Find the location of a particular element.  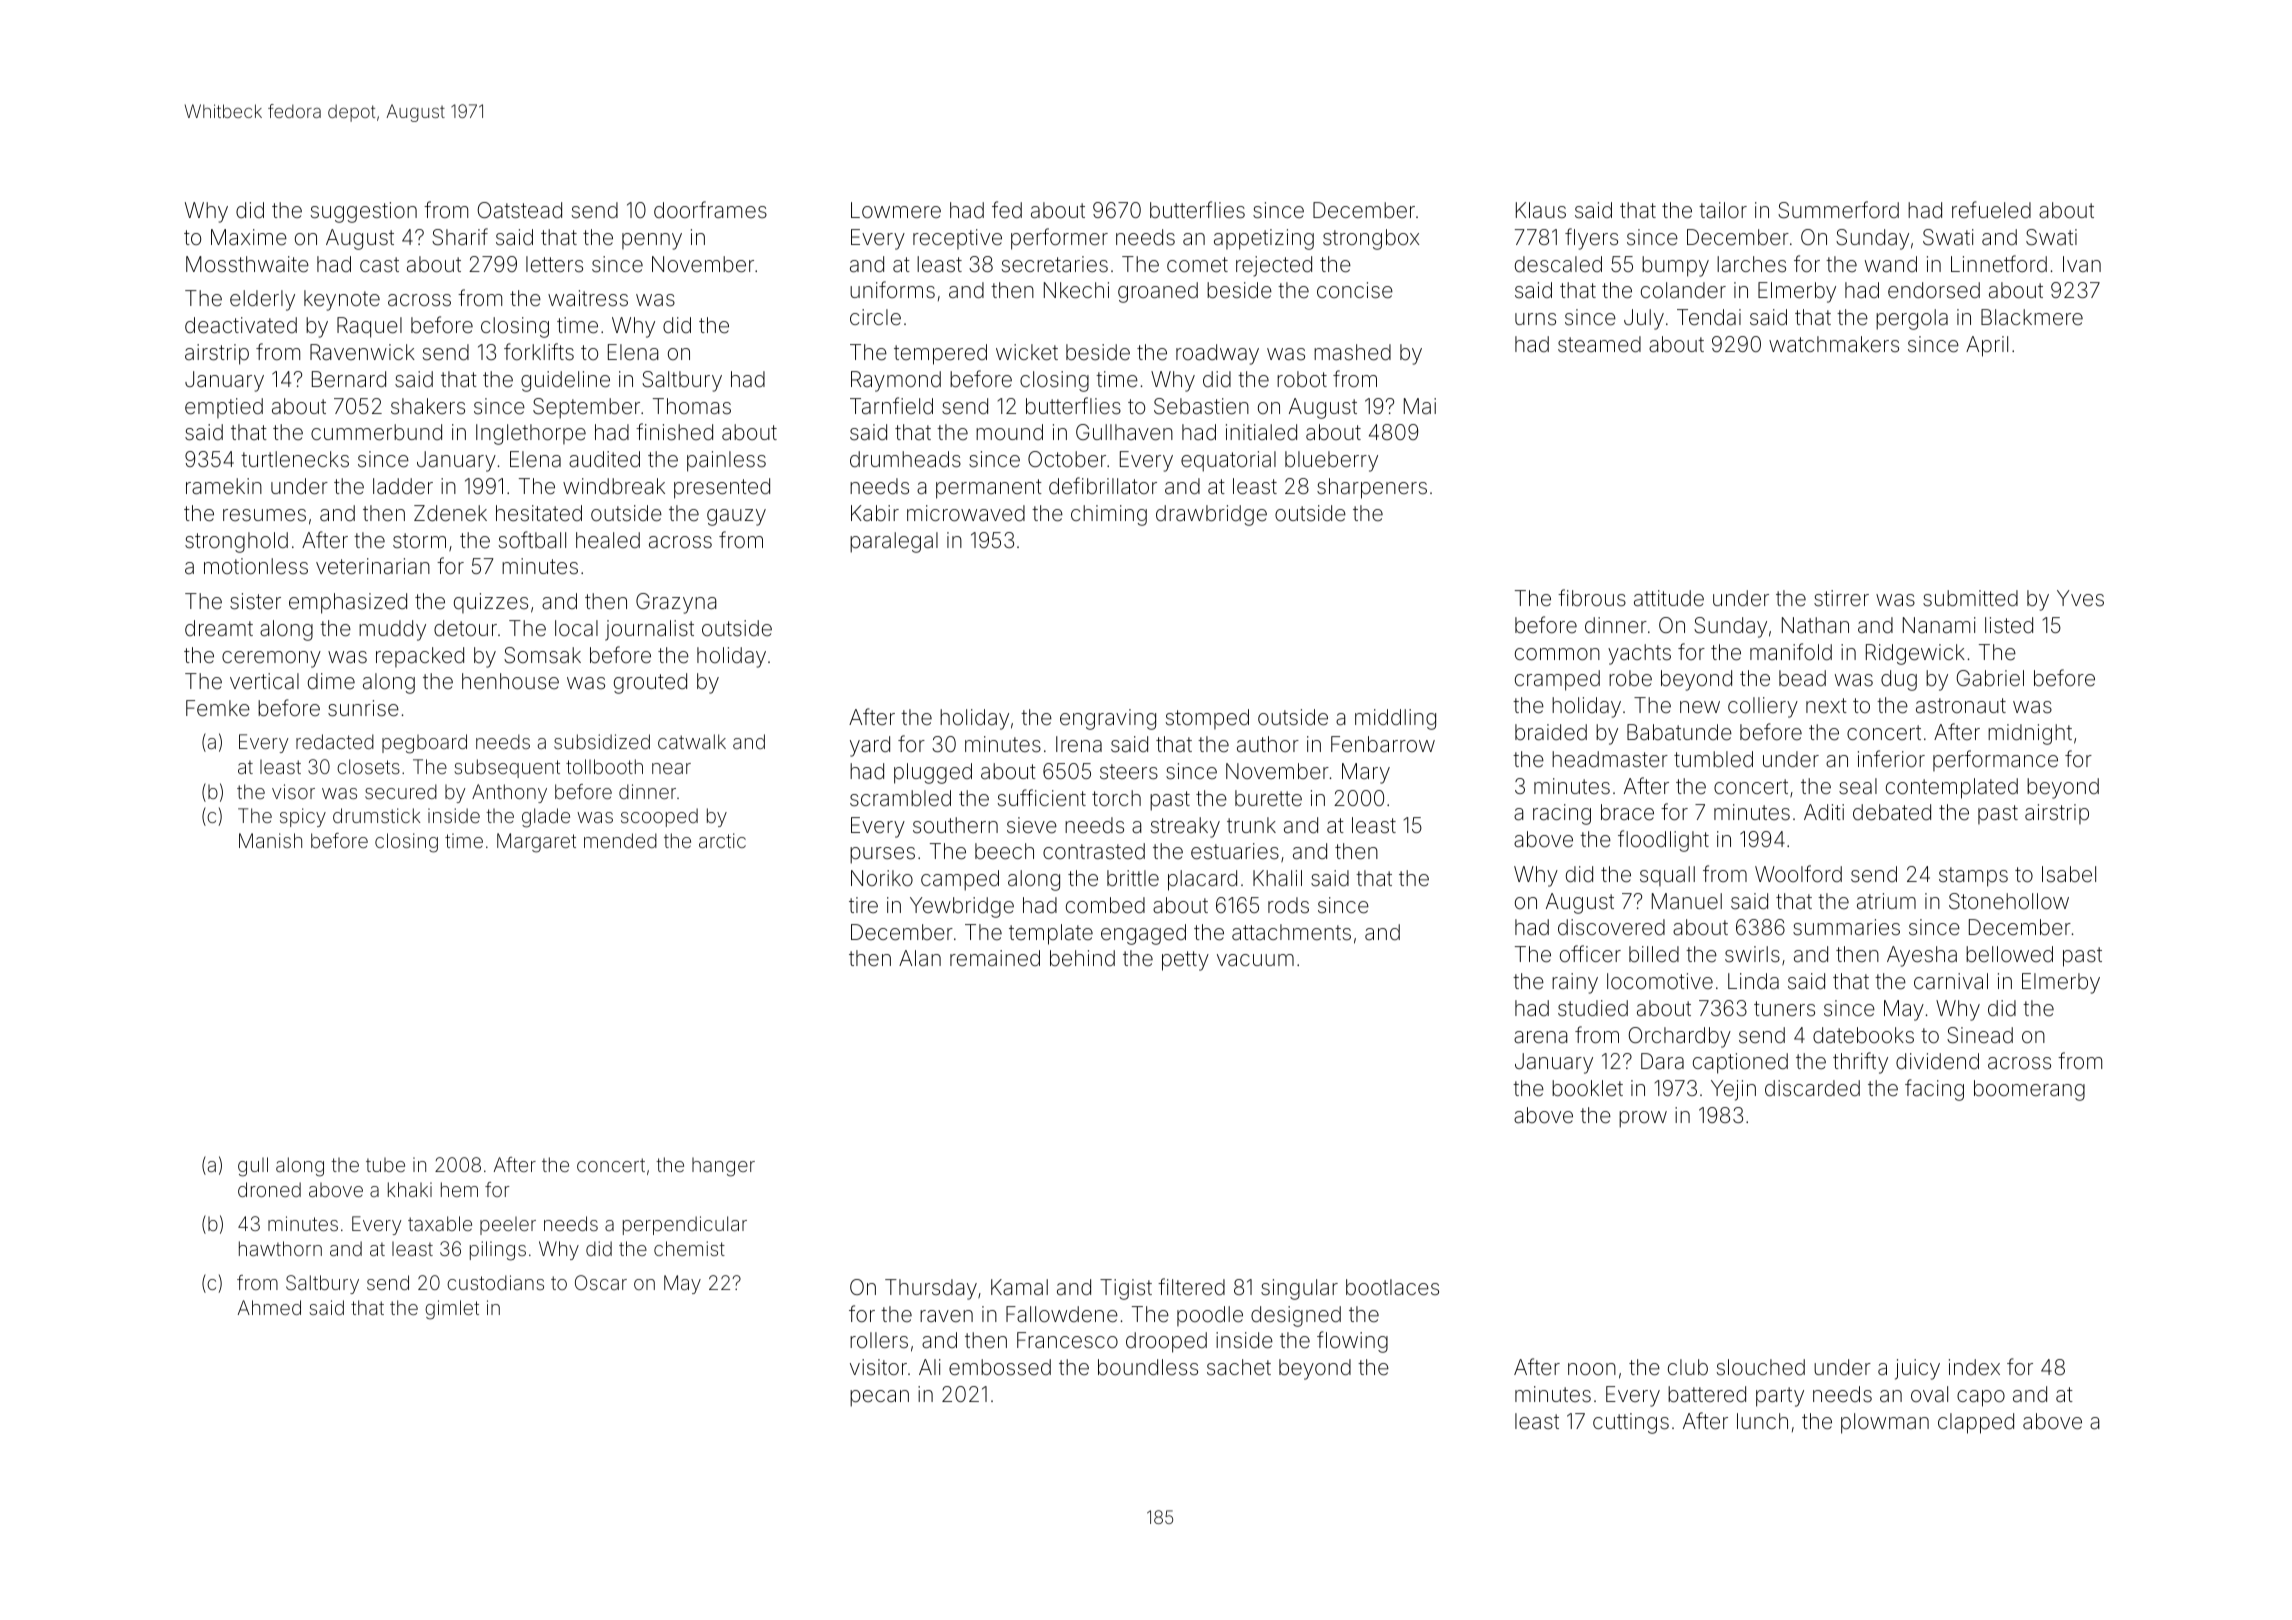

refueled is located at coordinates (1991, 210).
